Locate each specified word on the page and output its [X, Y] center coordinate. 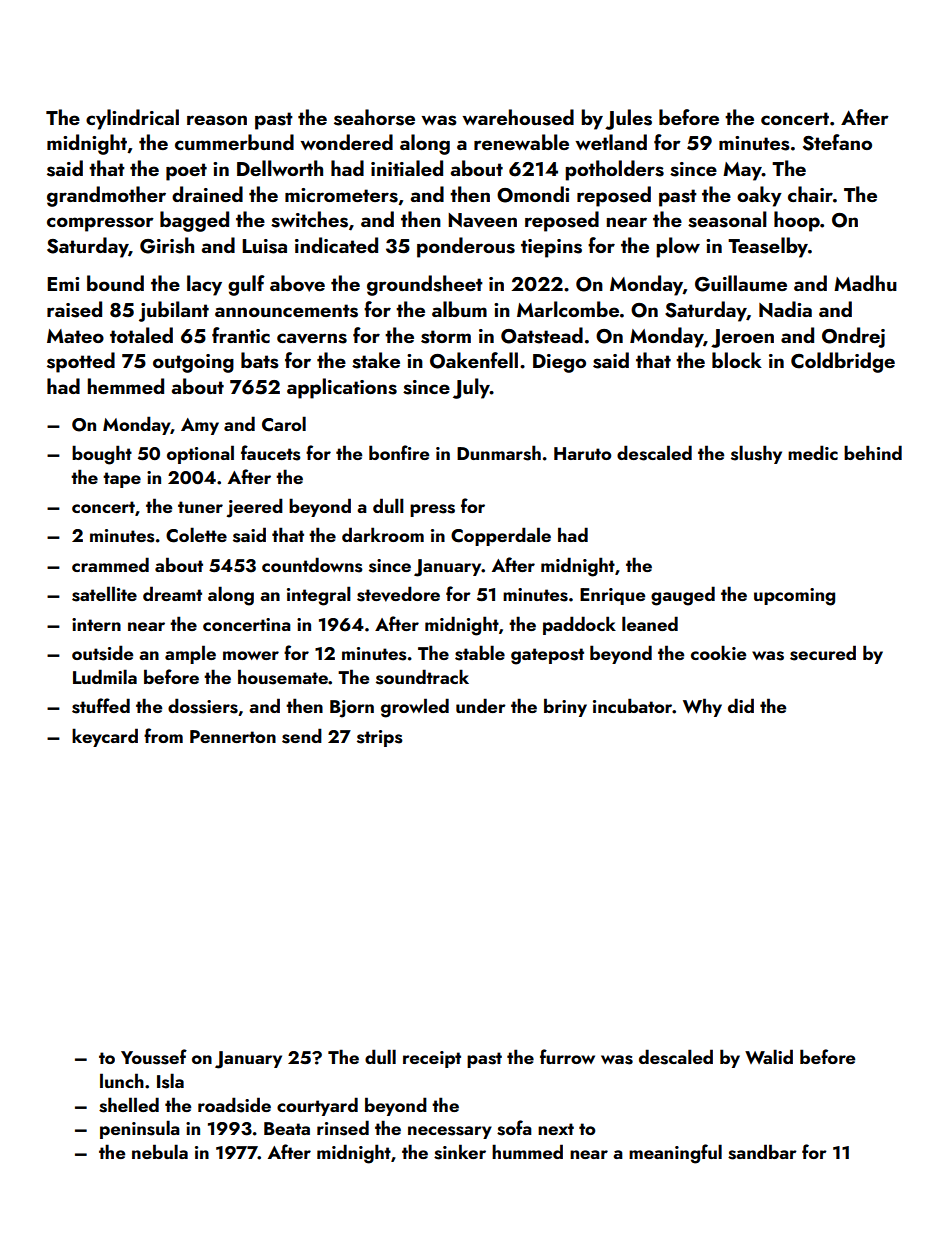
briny [565, 707]
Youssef [154, 1057]
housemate [283, 677]
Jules [628, 119]
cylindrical [132, 119]
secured [823, 653]
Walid [769, 1056]
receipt [432, 1059]
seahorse [374, 117]
